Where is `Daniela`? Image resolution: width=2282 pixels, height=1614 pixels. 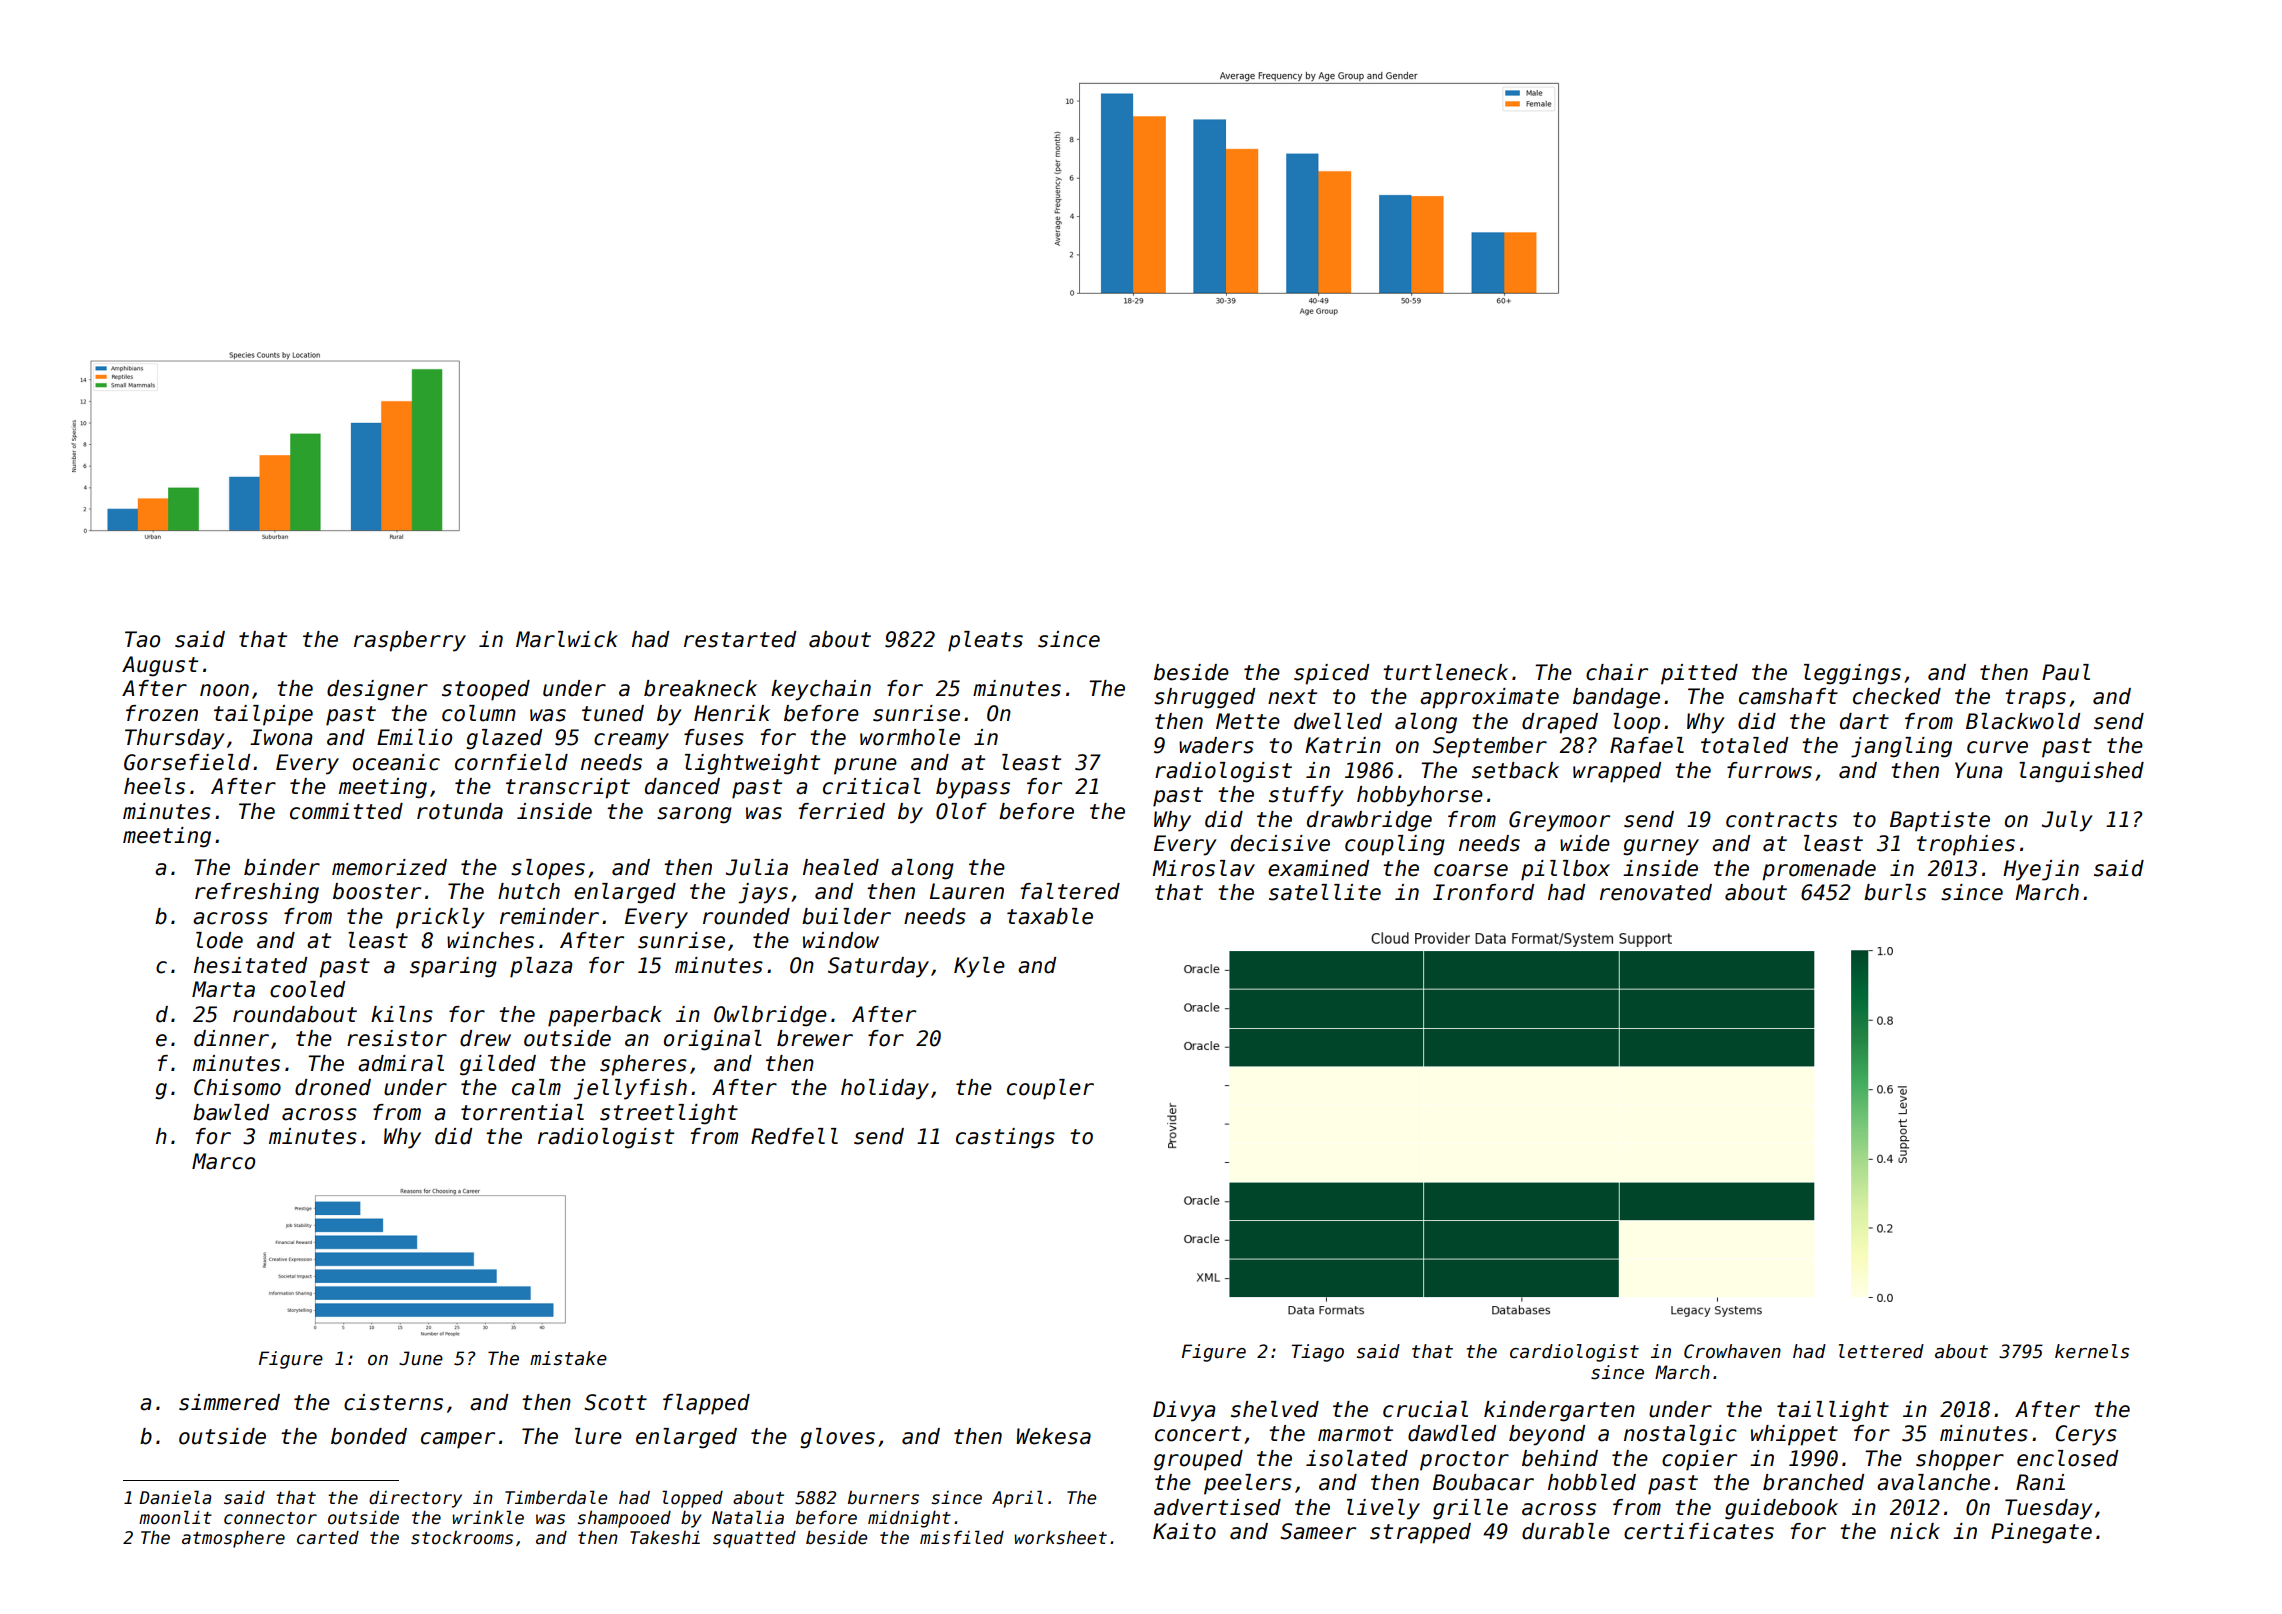
Daniela is located at coordinates (175, 1497).
